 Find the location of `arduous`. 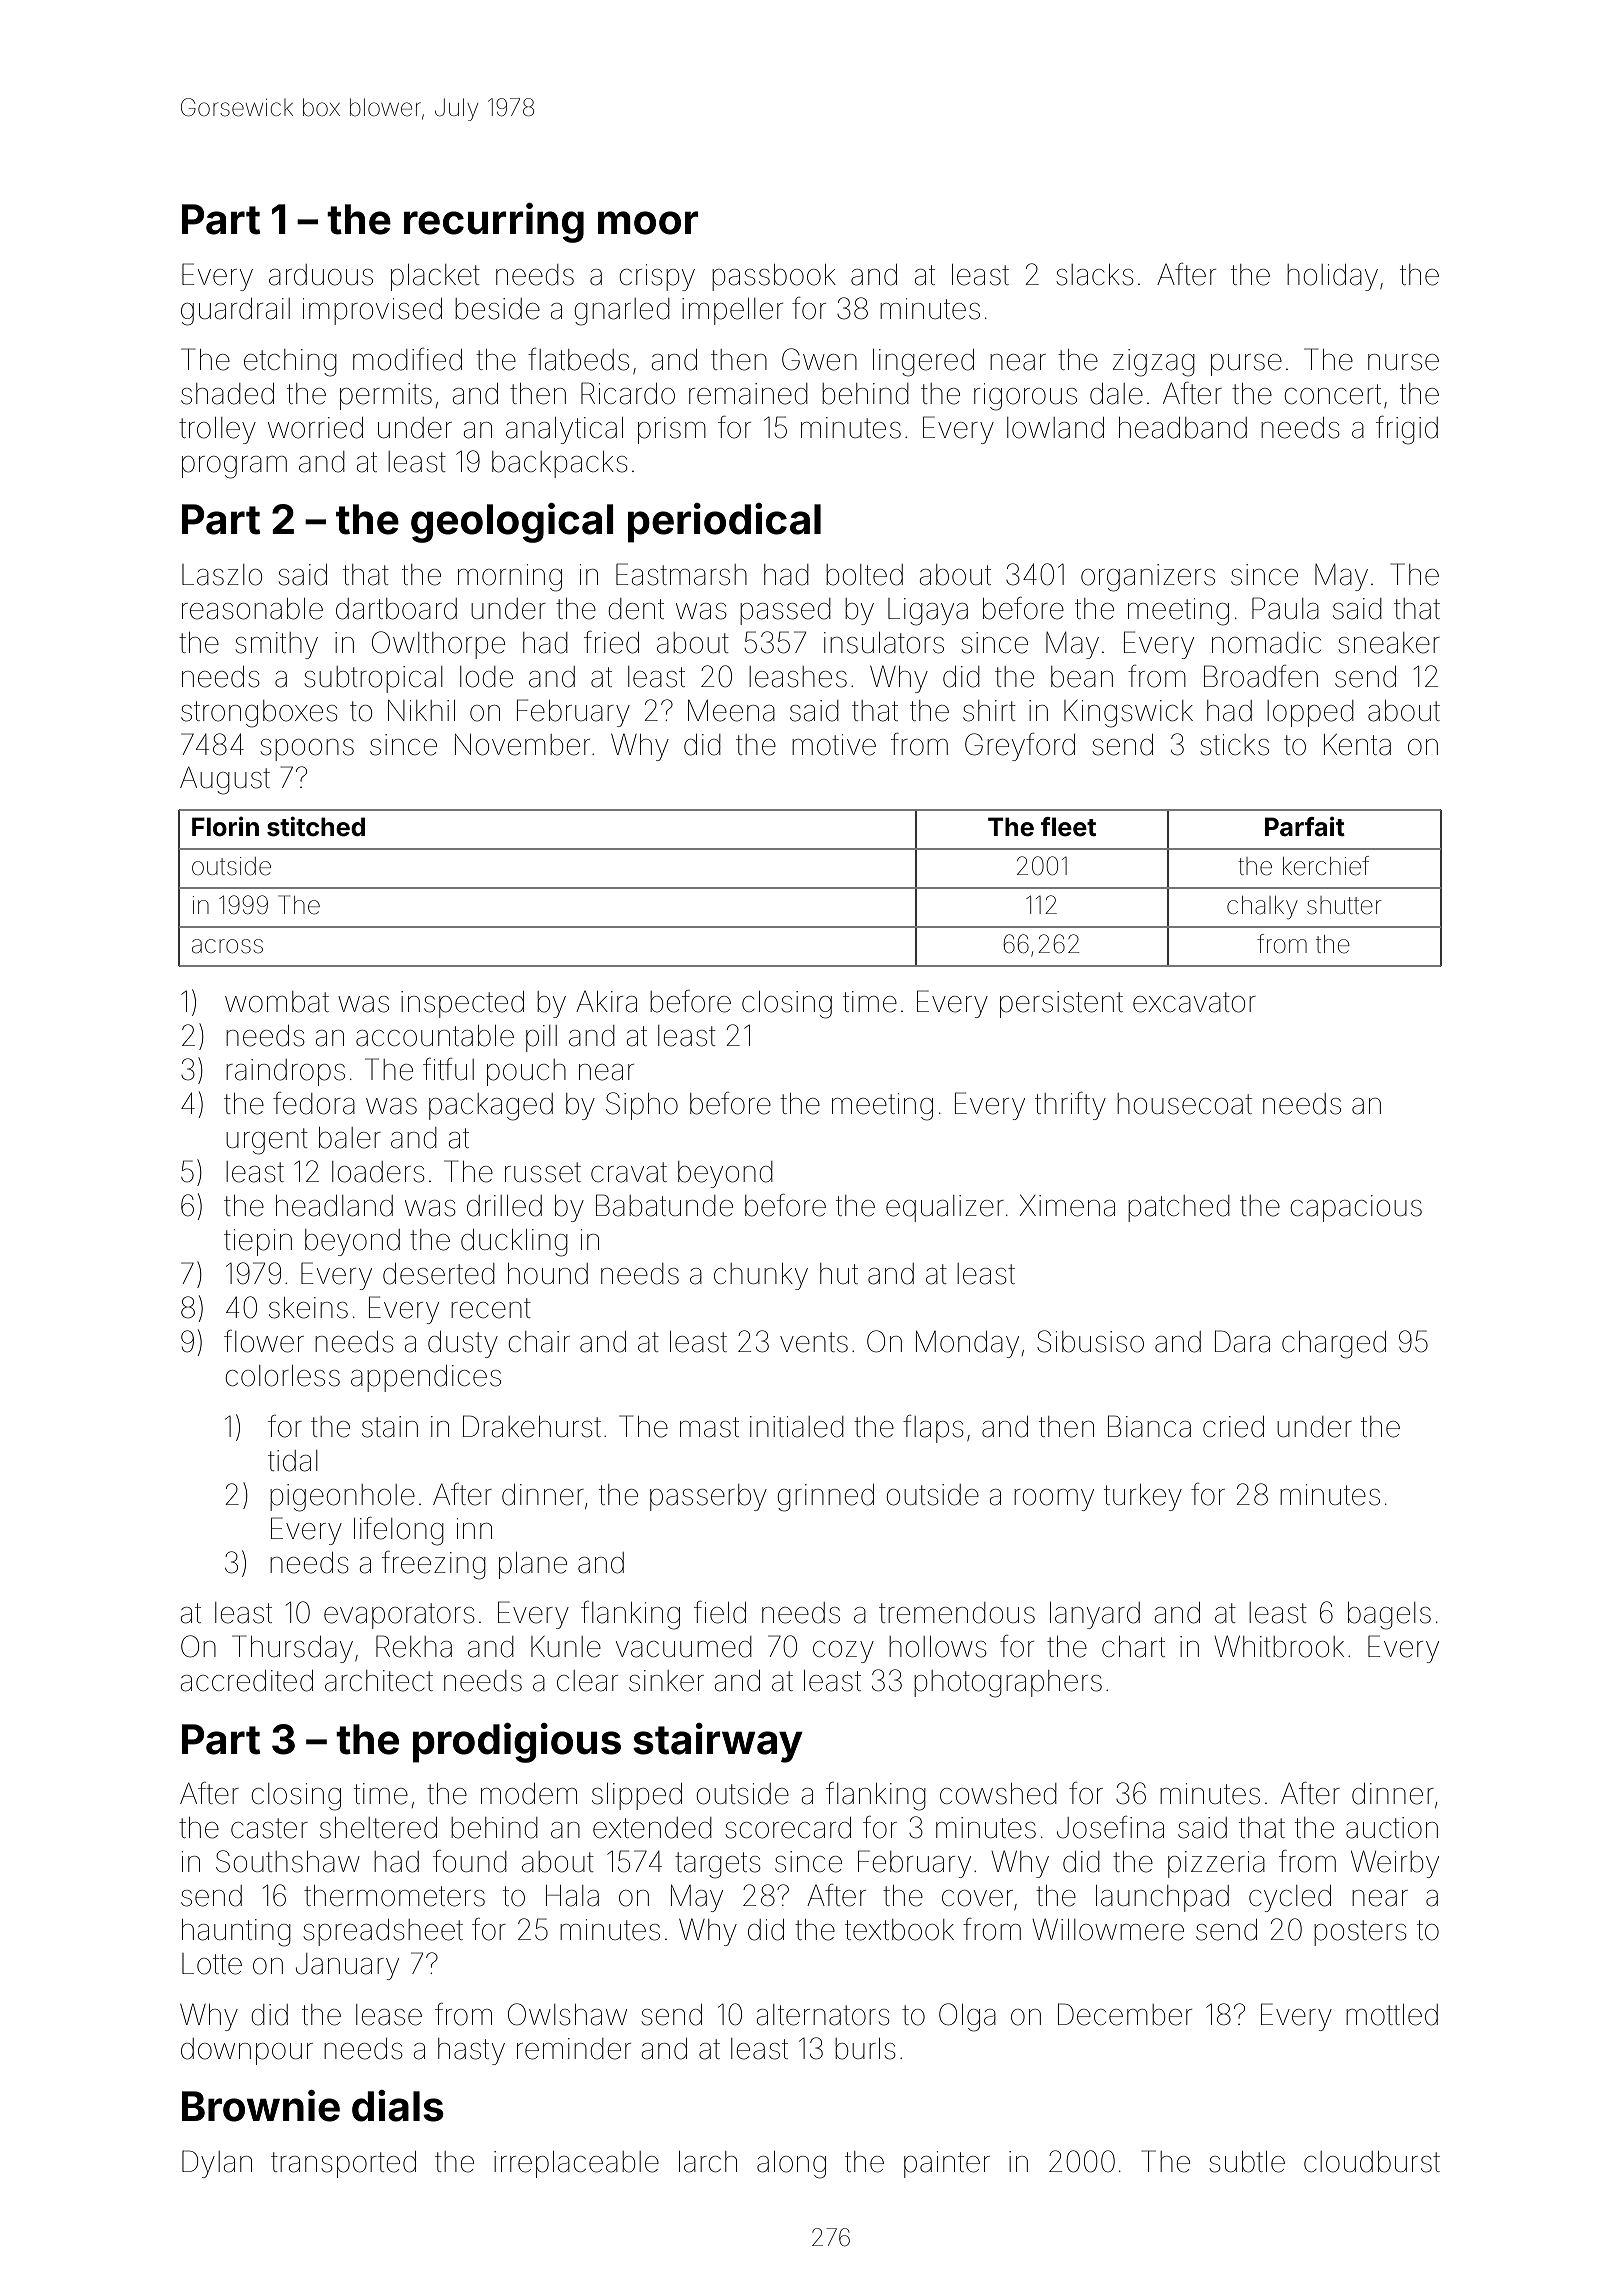

arduous is located at coordinates (321, 275).
